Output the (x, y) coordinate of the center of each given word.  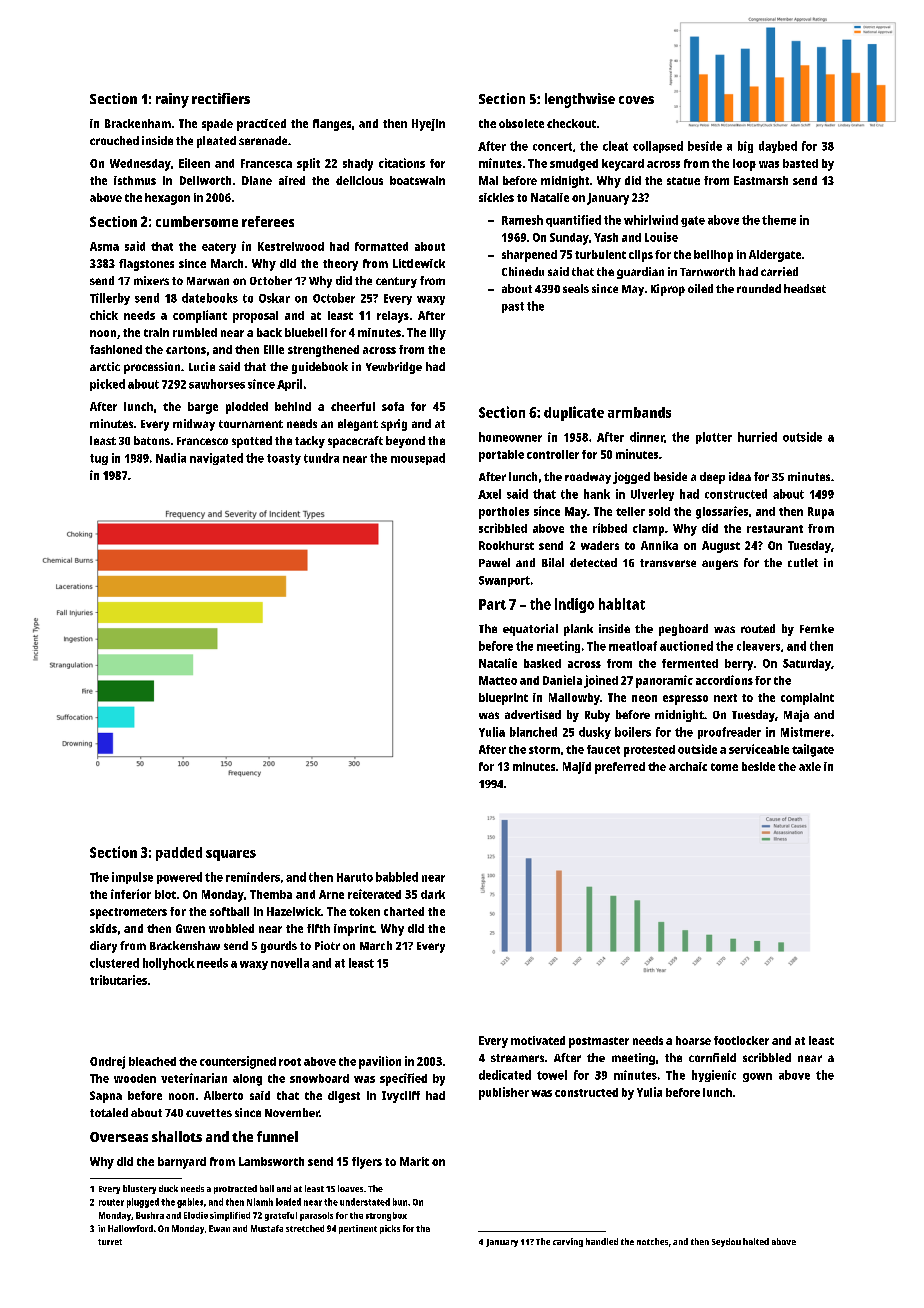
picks (390, 1229)
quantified (573, 221)
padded (179, 854)
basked (542, 663)
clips (641, 256)
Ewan (219, 1228)
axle (810, 766)
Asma (104, 246)
